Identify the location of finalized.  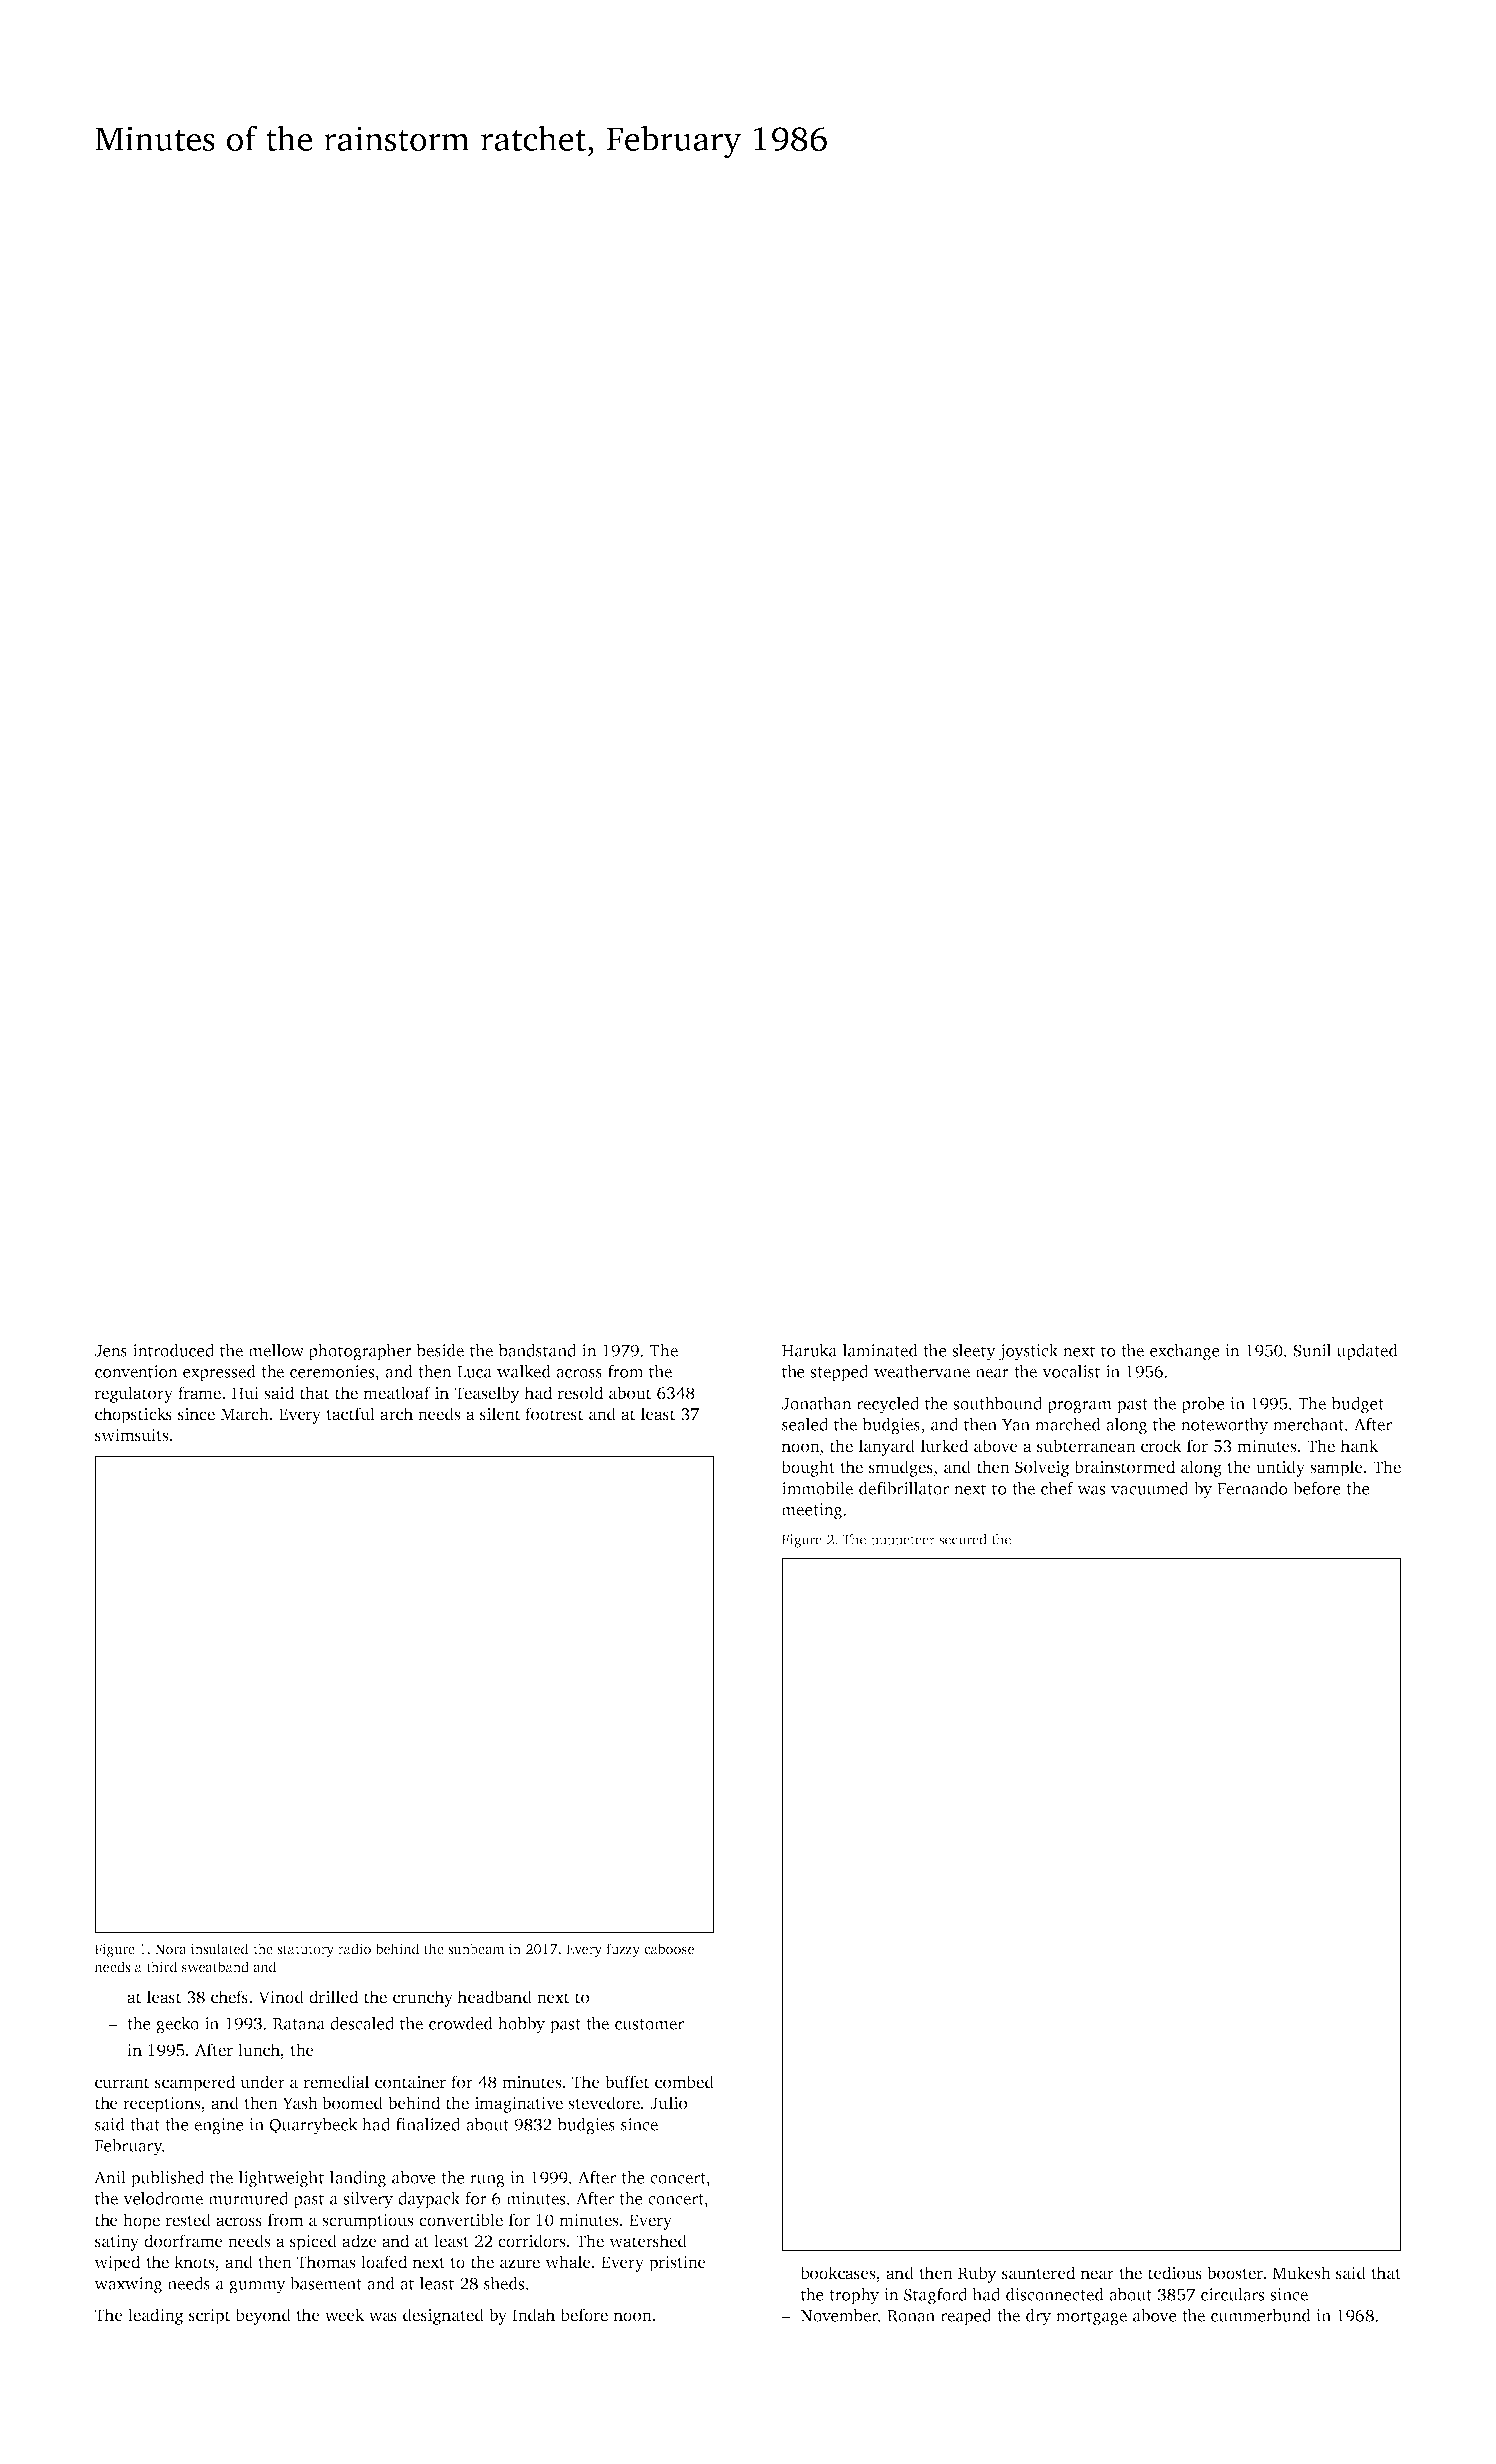
(428, 2124).
